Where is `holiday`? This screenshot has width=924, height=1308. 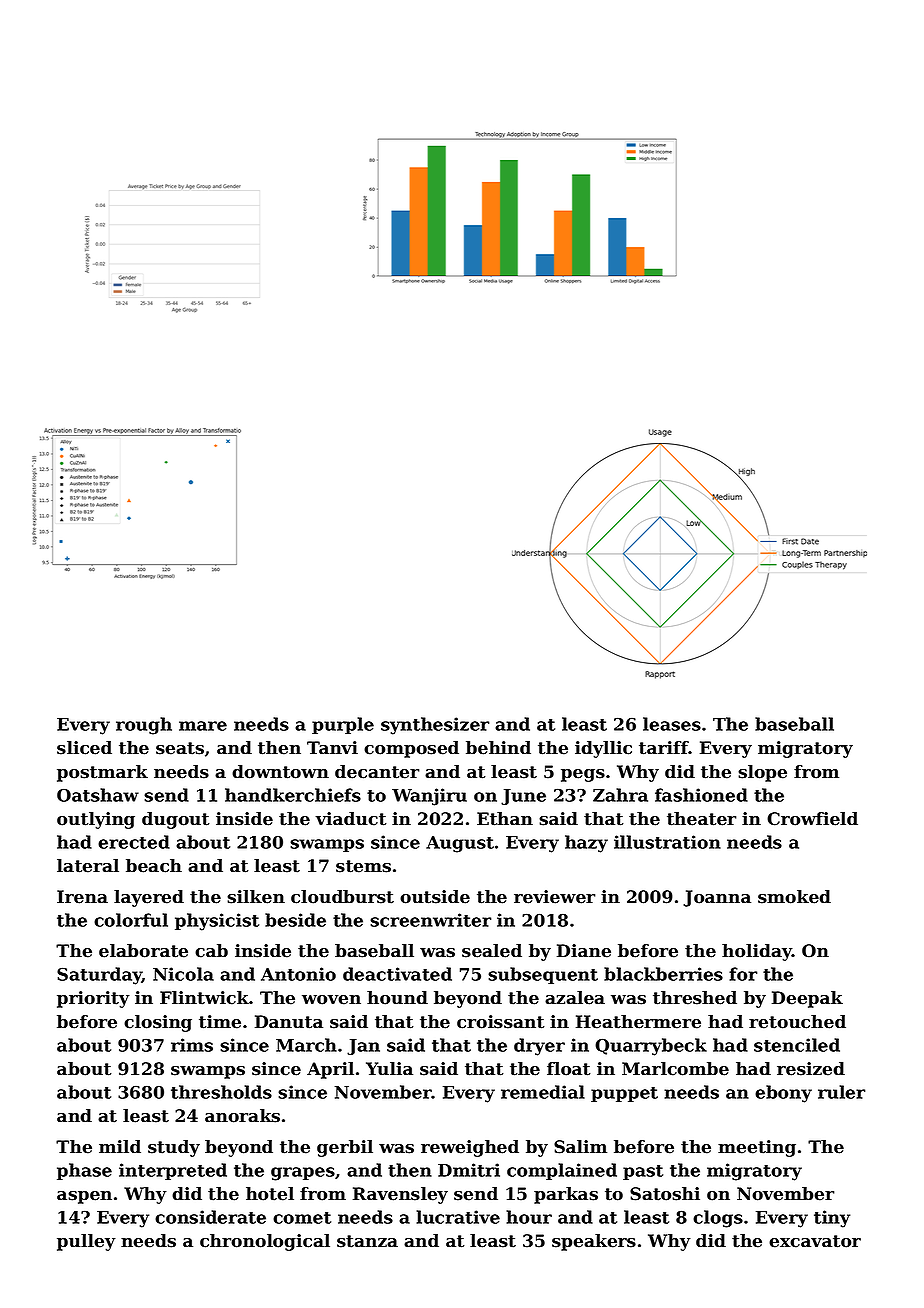 holiday is located at coordinates (757, 952).
